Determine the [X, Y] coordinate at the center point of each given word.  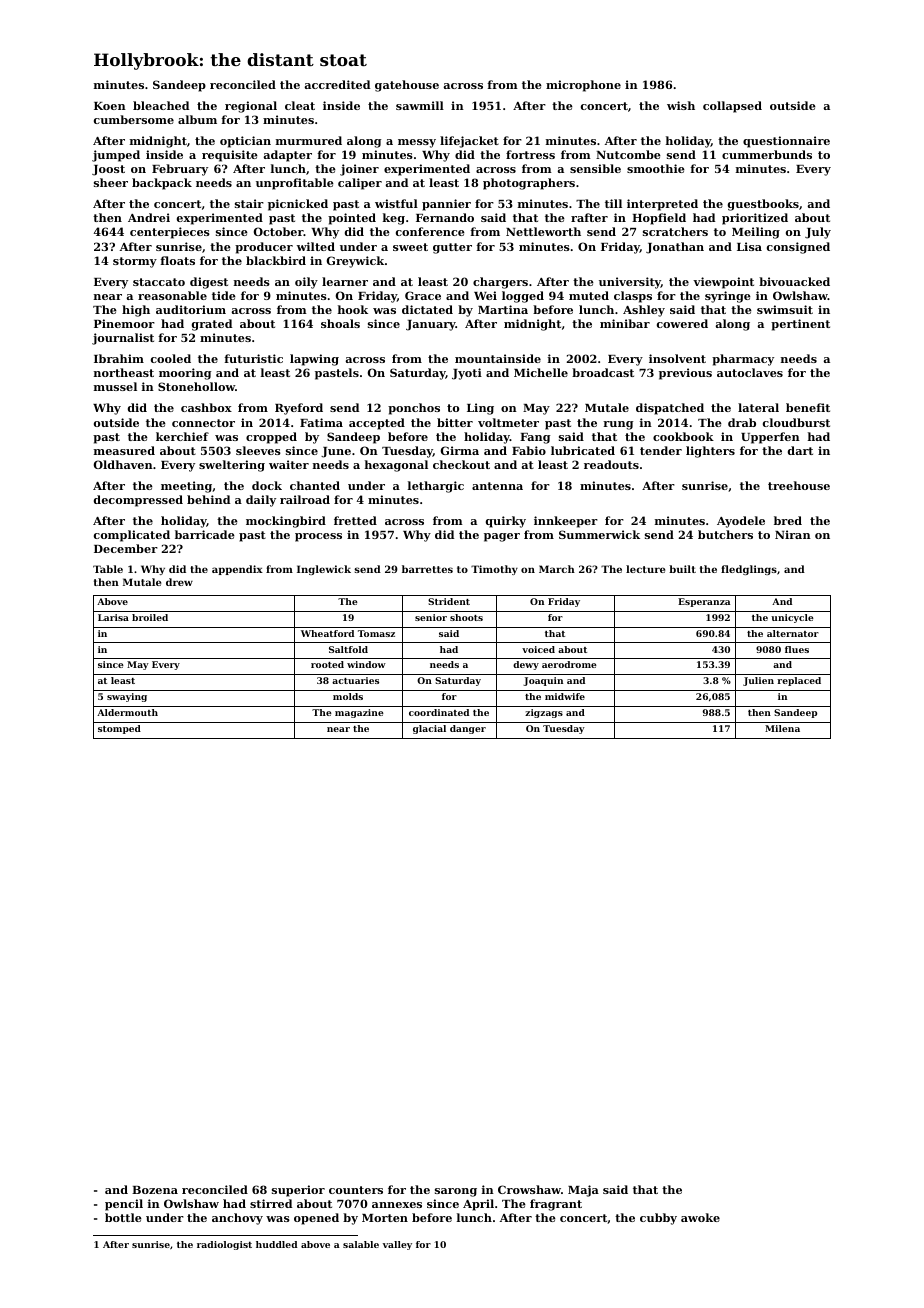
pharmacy [743, 360]
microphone [583, 86]
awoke [700, 1217]
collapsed [732, 107]
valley [397, 1245]
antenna [497, 486]
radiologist [224, 1245]
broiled [150, 617]
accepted [377, 424]
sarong [456, 1192]
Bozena [155, 1190]
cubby [658, 1219]
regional [251, 107]
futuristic [253, 358]
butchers [725, 534]
